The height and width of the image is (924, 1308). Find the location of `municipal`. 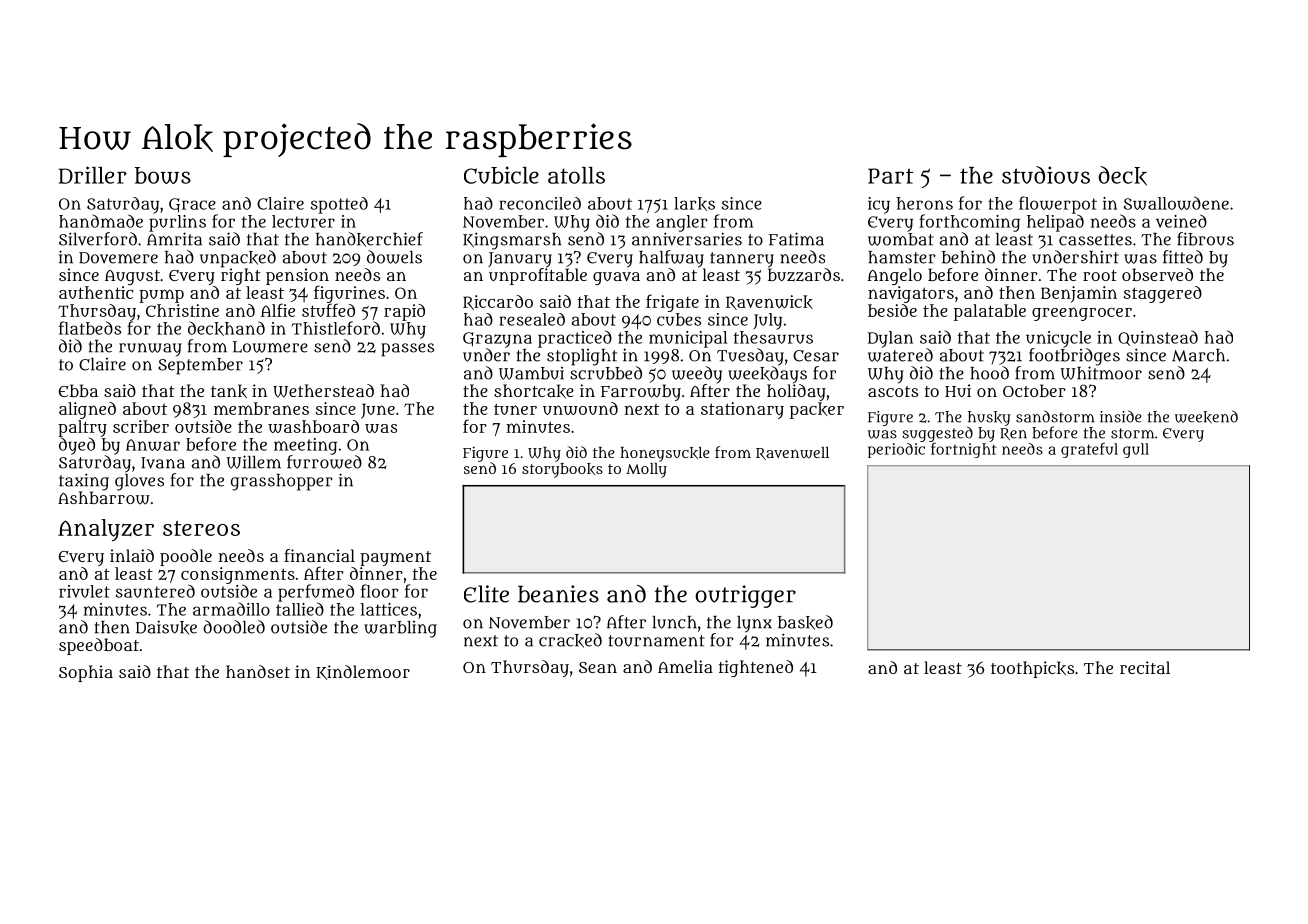

municipal is located at coordinates (688, 339).
